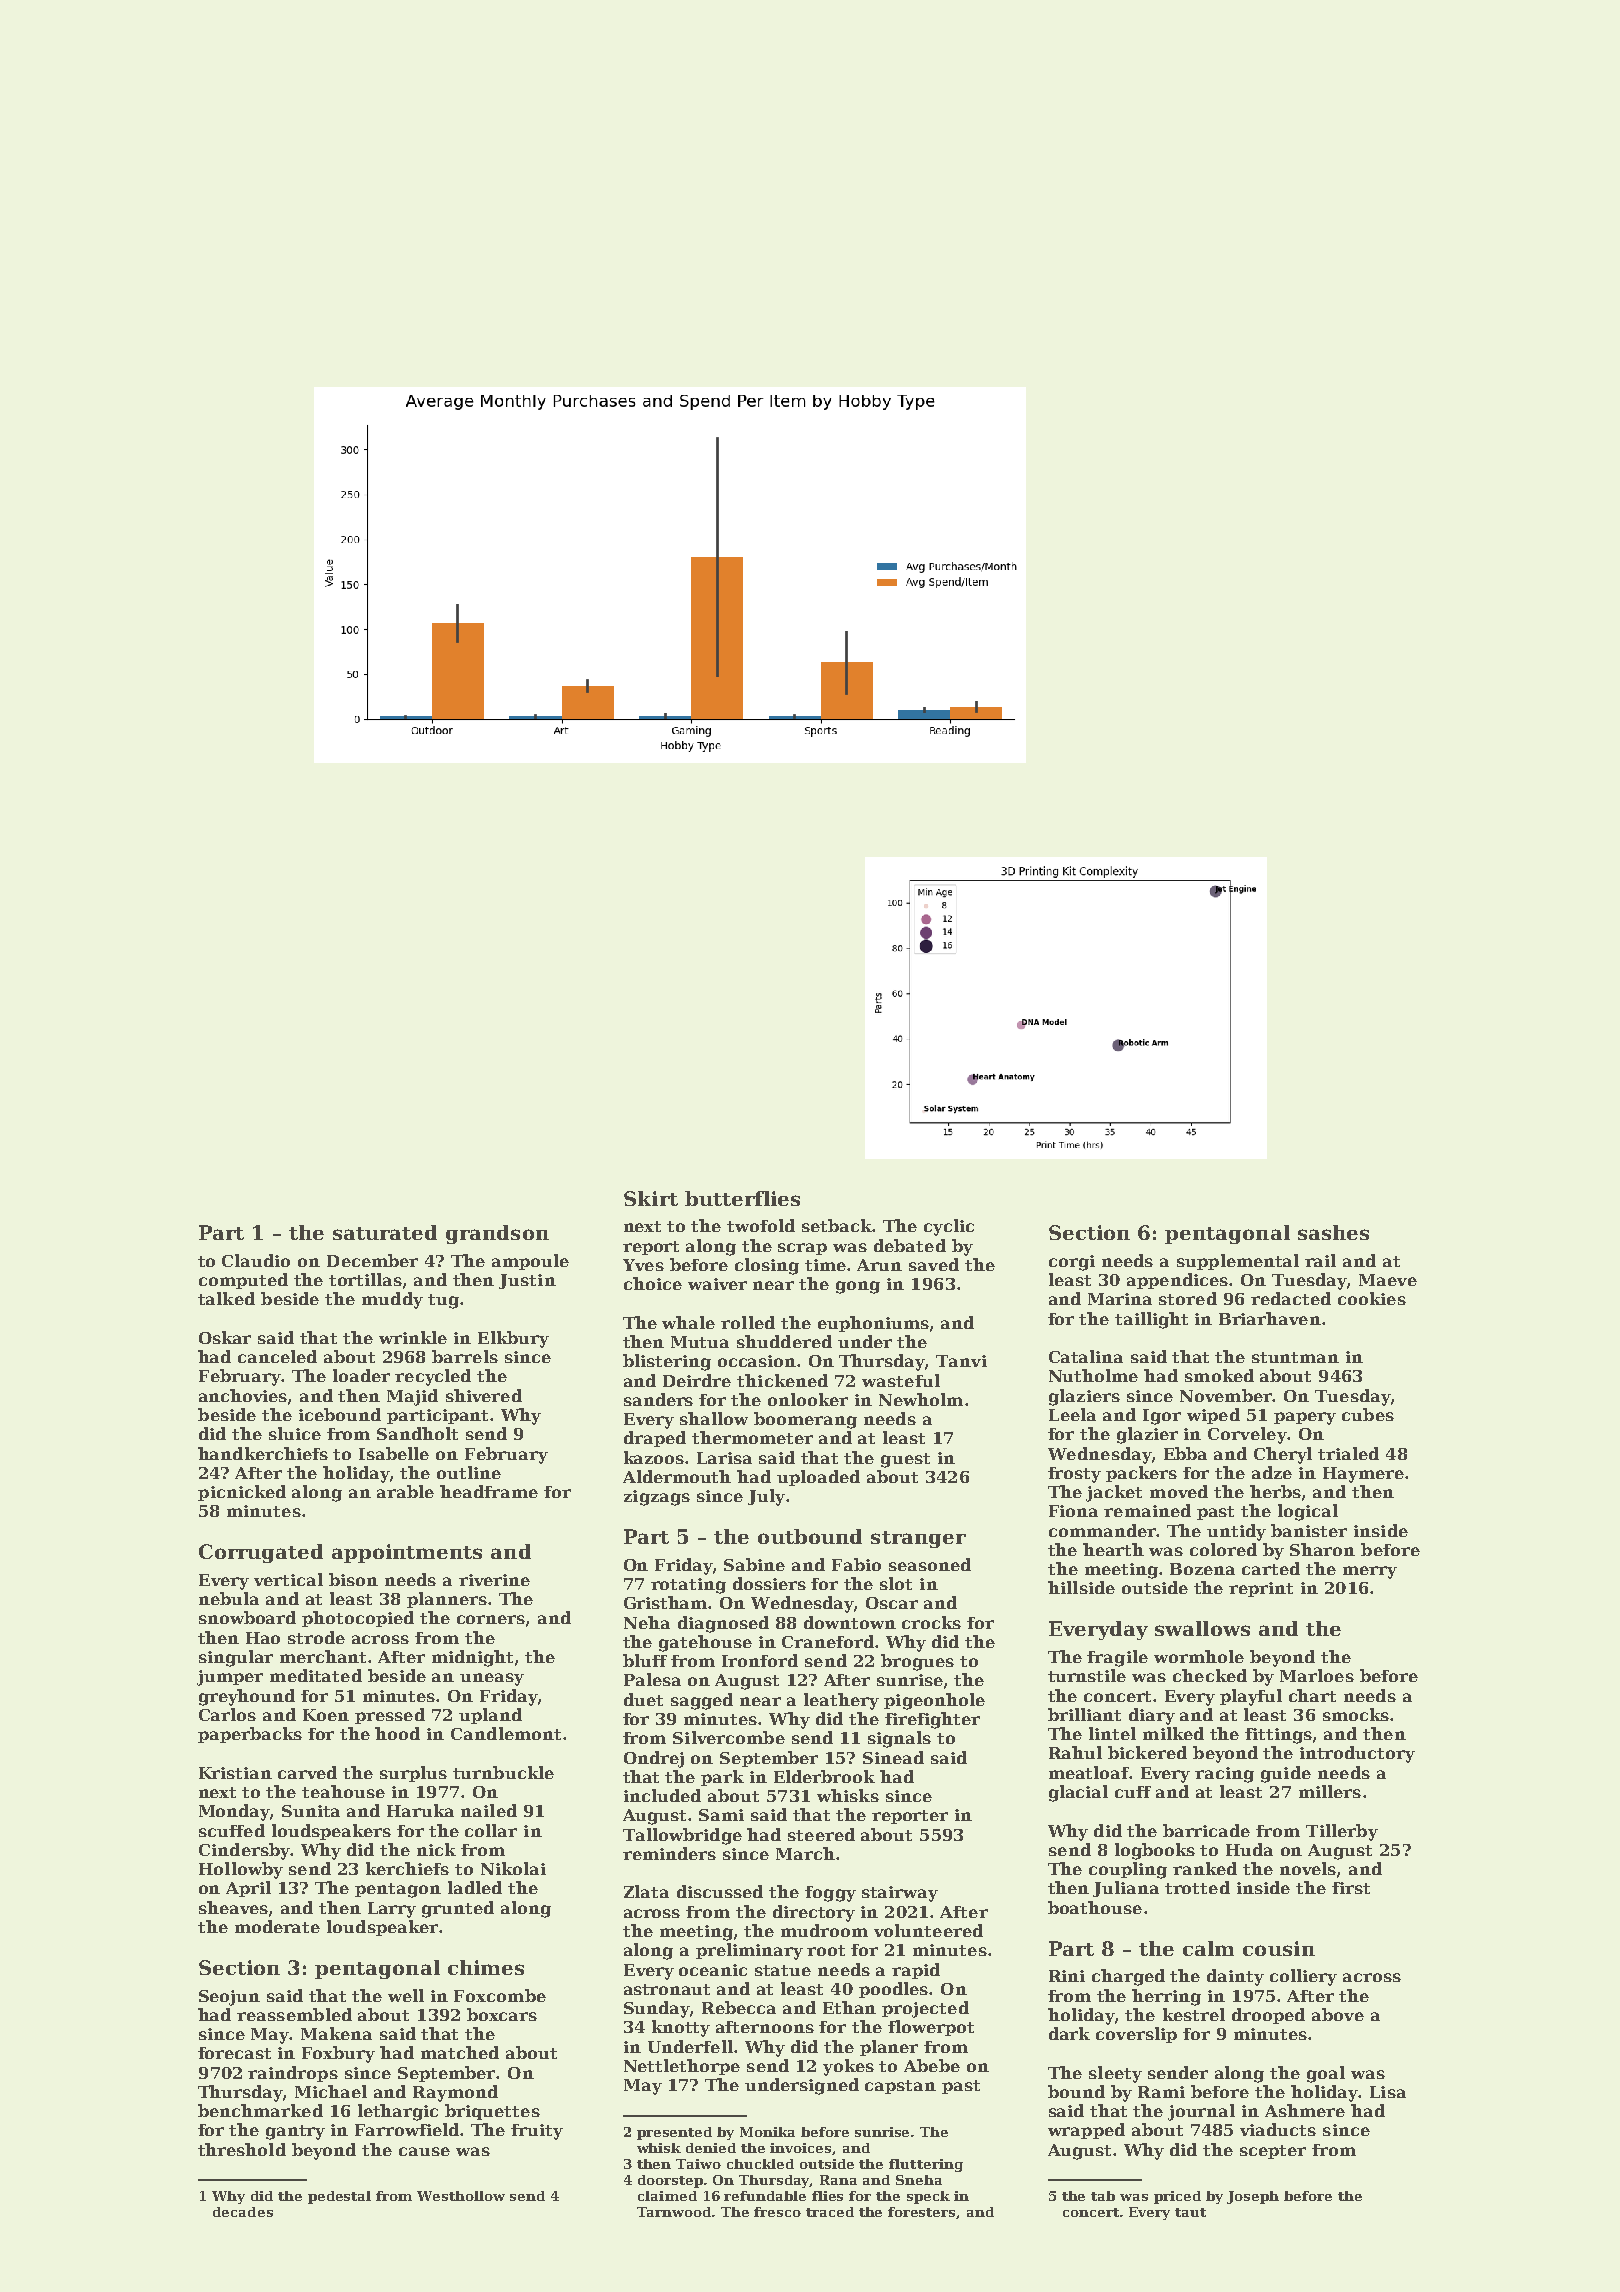  Describe the element at coordinates (1235, 1977) in the document. I see `dainty` at that location.
